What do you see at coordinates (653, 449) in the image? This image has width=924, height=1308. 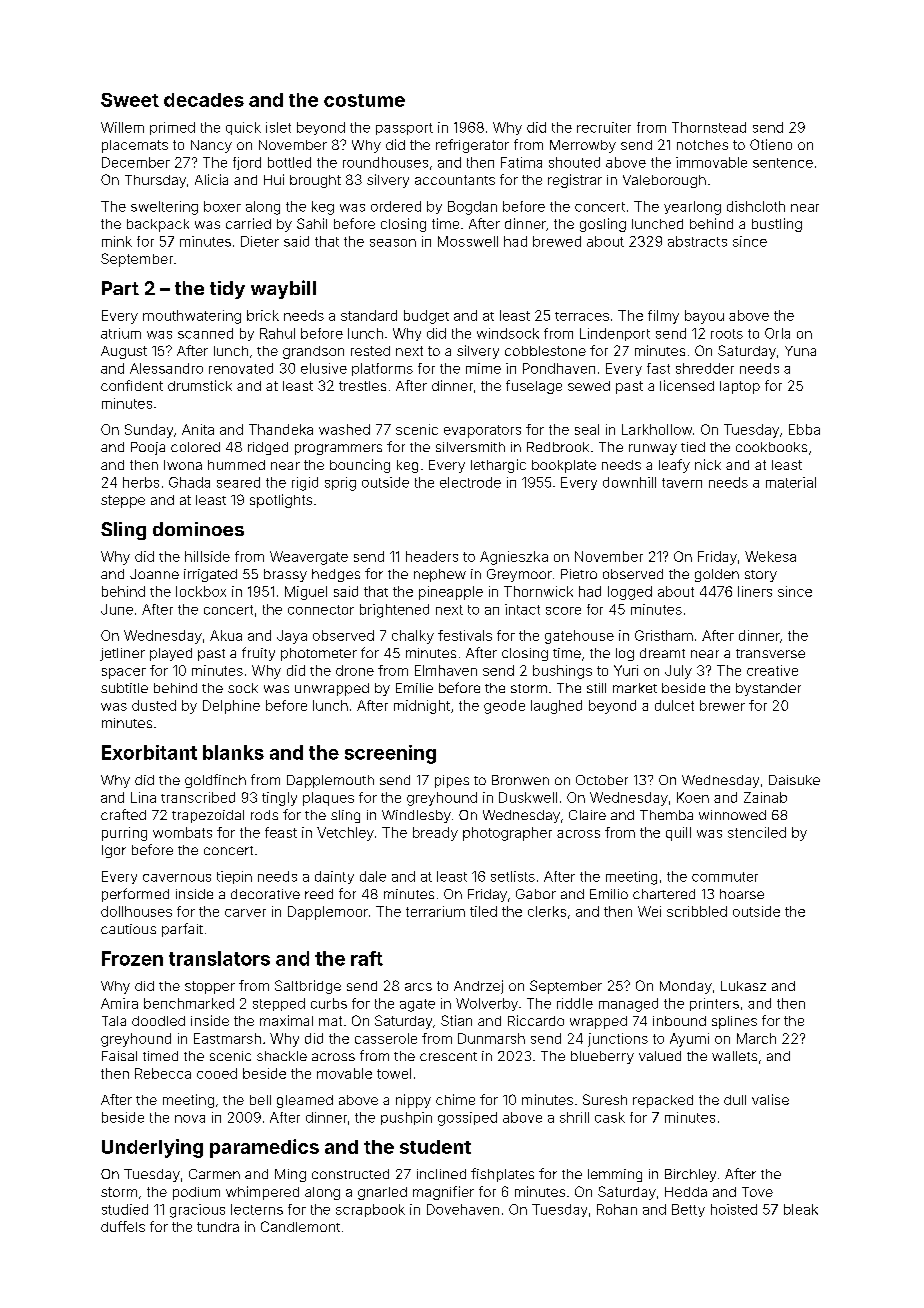 I see `runway` at bounding box center [653, 449].
